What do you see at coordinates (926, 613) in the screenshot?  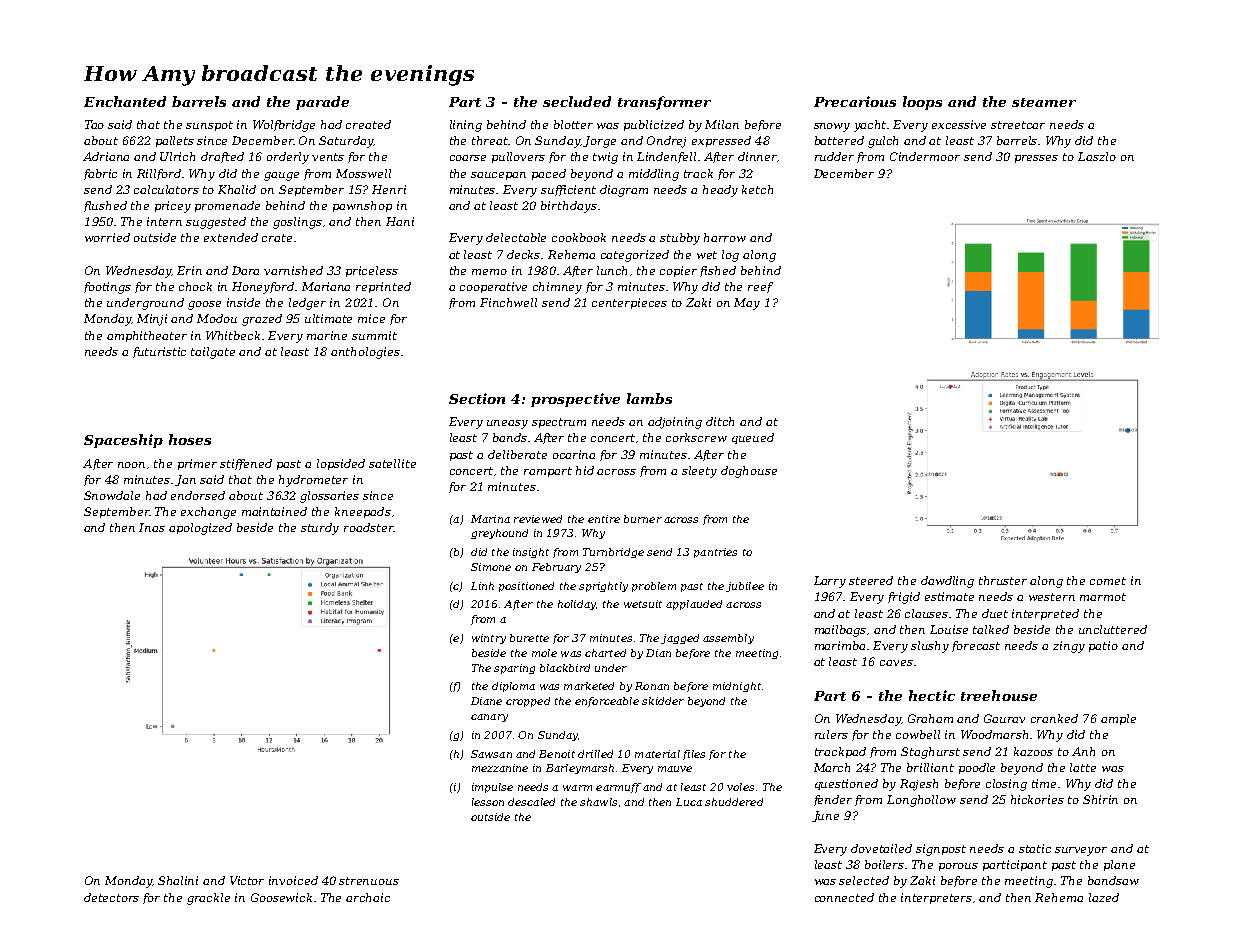 I see `clauses` at bounding box center [926, 613].
